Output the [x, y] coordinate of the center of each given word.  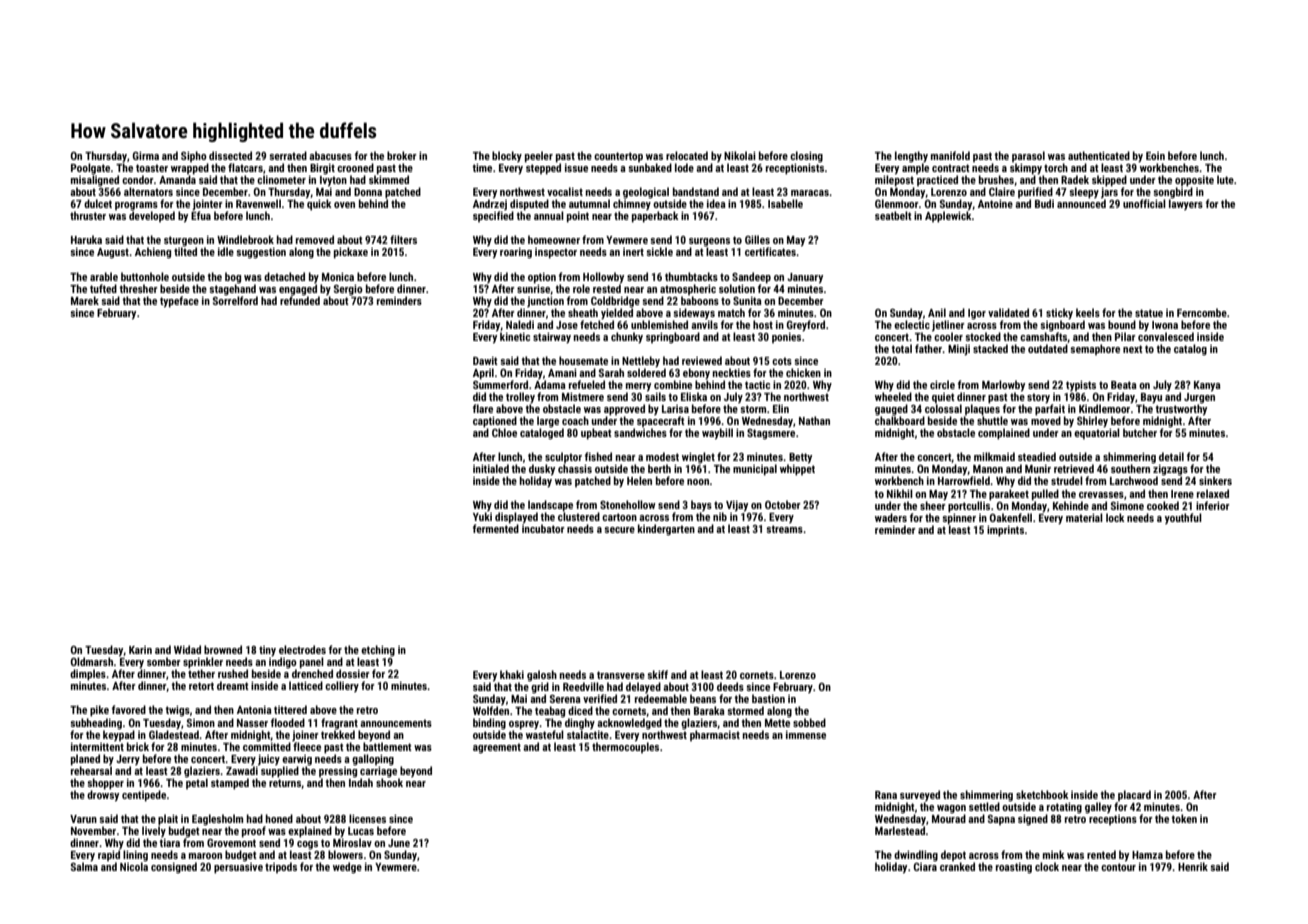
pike [99, 711]
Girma [146, 156]
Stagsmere [771, 434]
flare [483, 408]
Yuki [482, 516]
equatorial [1097, 434]
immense [806, 735]
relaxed [1213, 493]
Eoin [1155, 156]
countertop [618, 157]
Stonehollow [628, 504]
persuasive [238, 868]
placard [1134, 795]
